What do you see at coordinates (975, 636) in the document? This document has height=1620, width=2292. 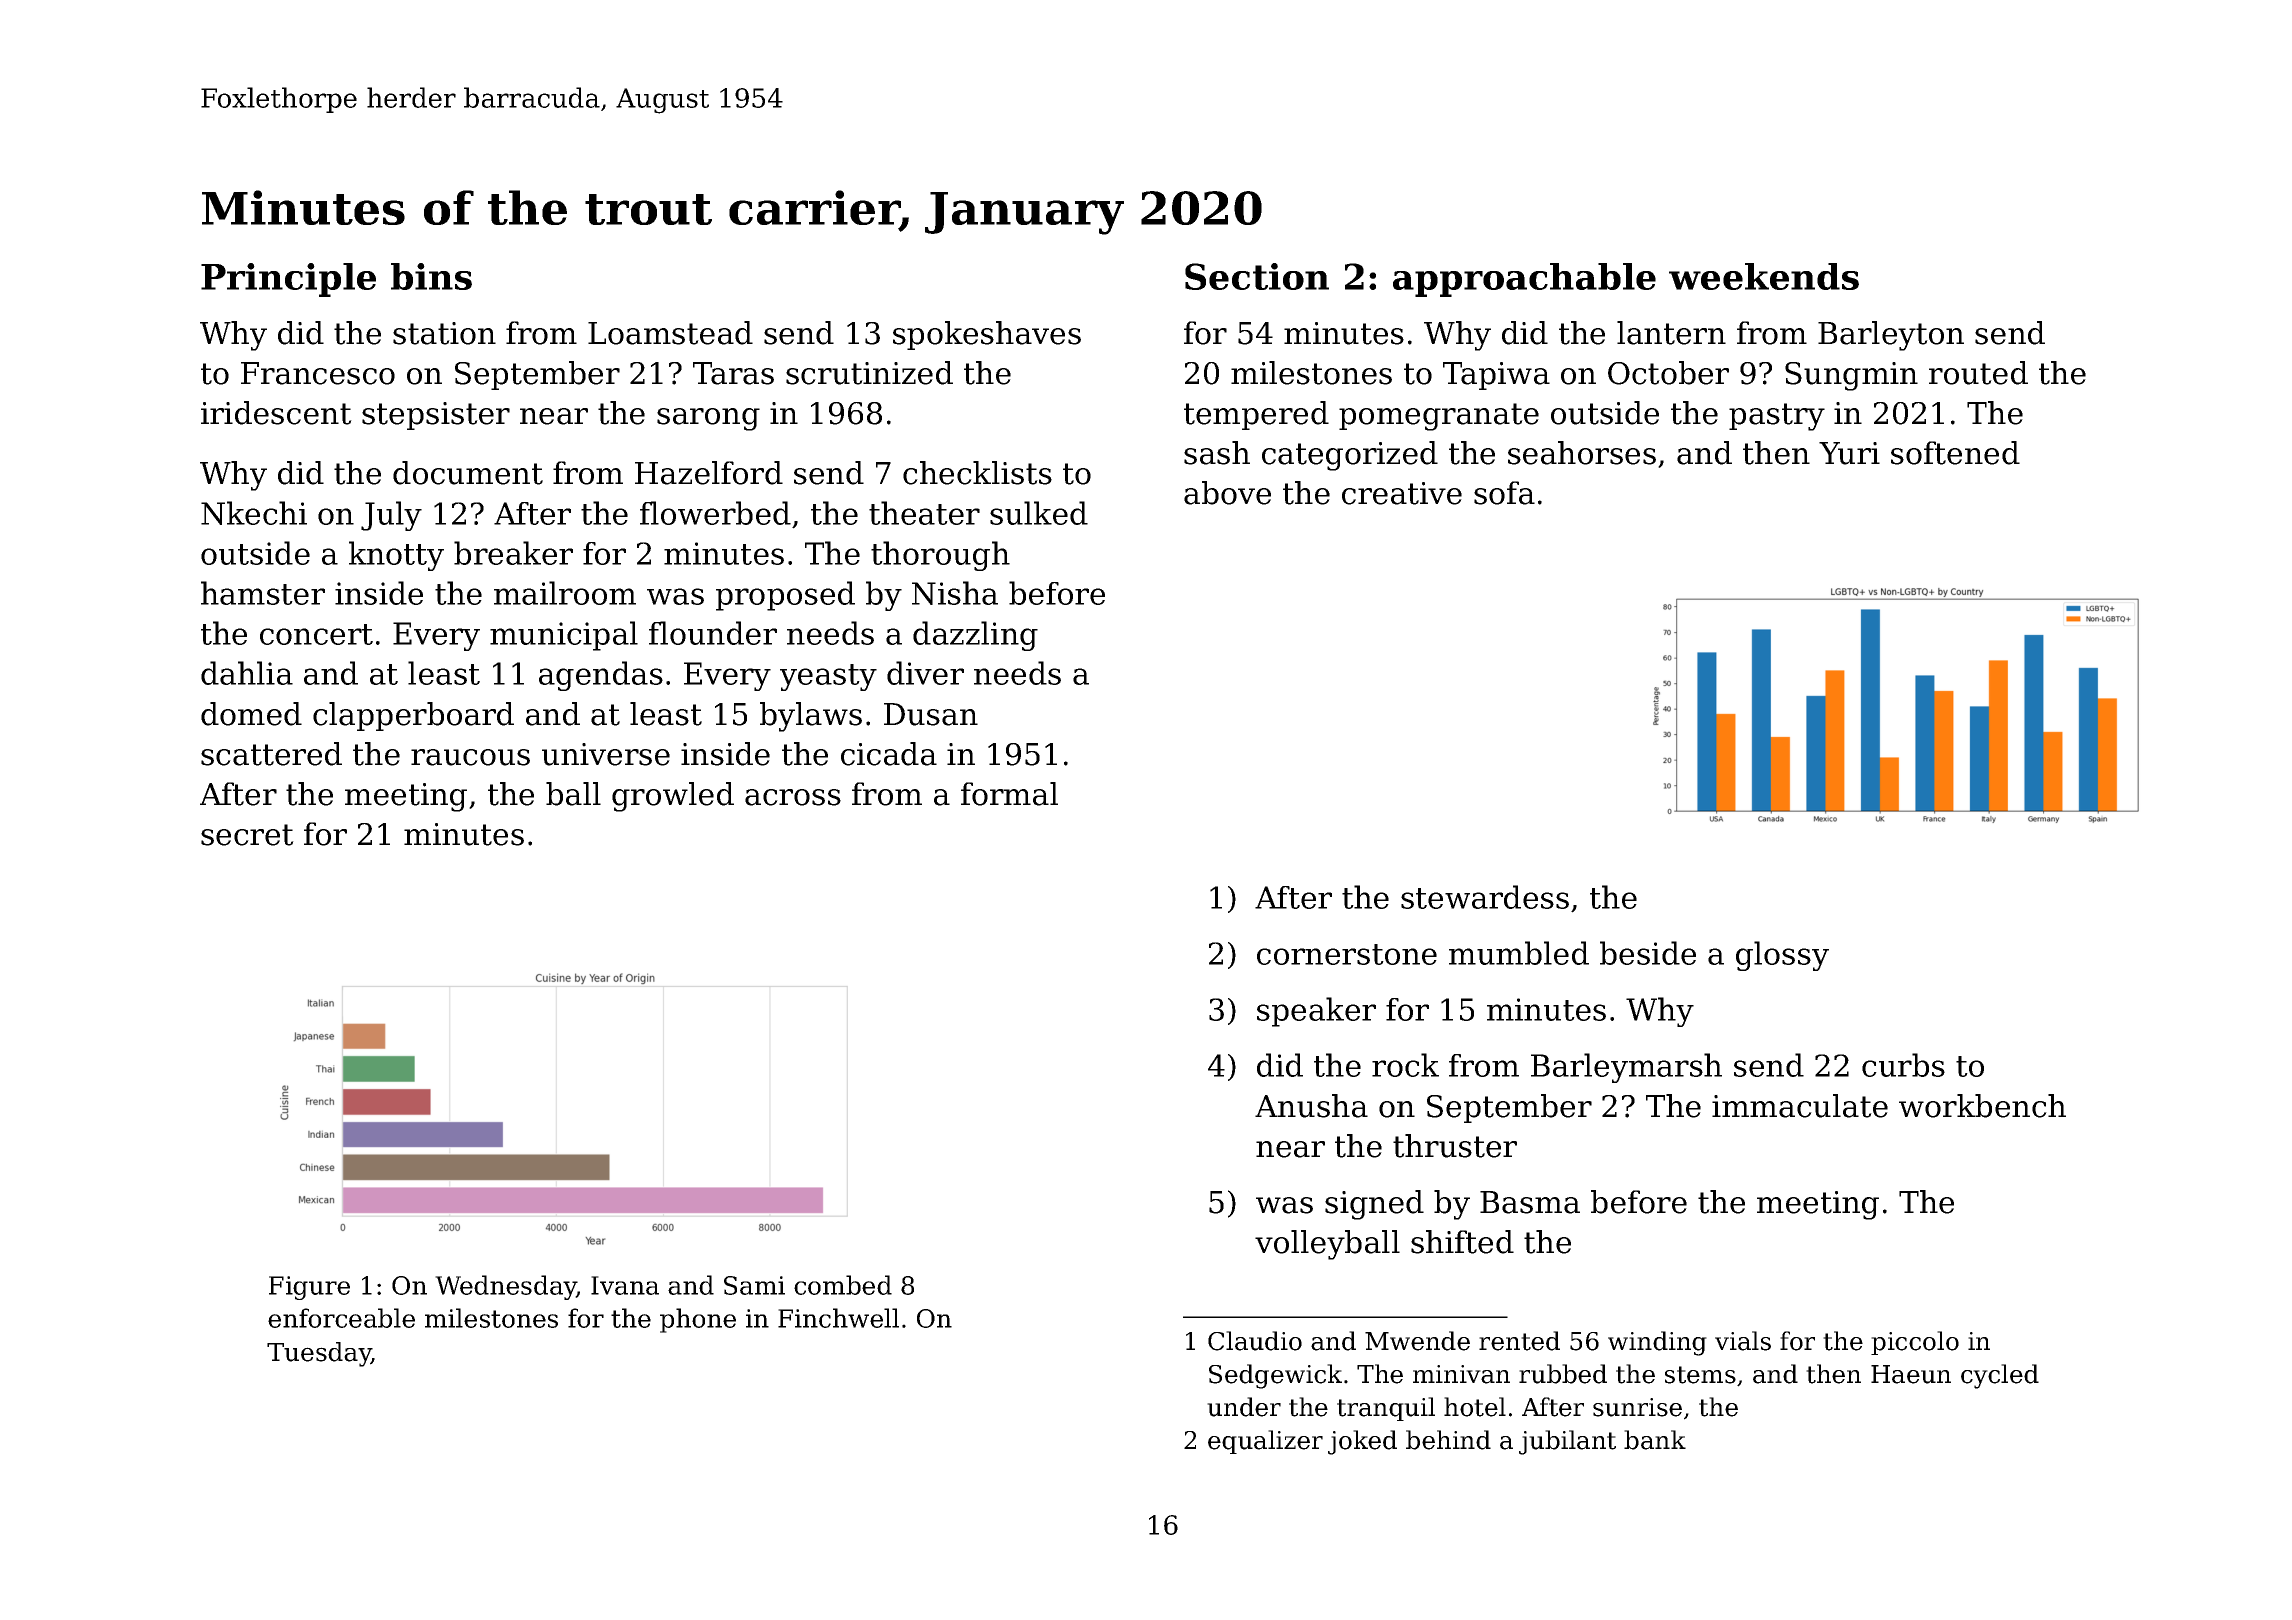 I see `dazzling` at bounding box center [975, 636].
